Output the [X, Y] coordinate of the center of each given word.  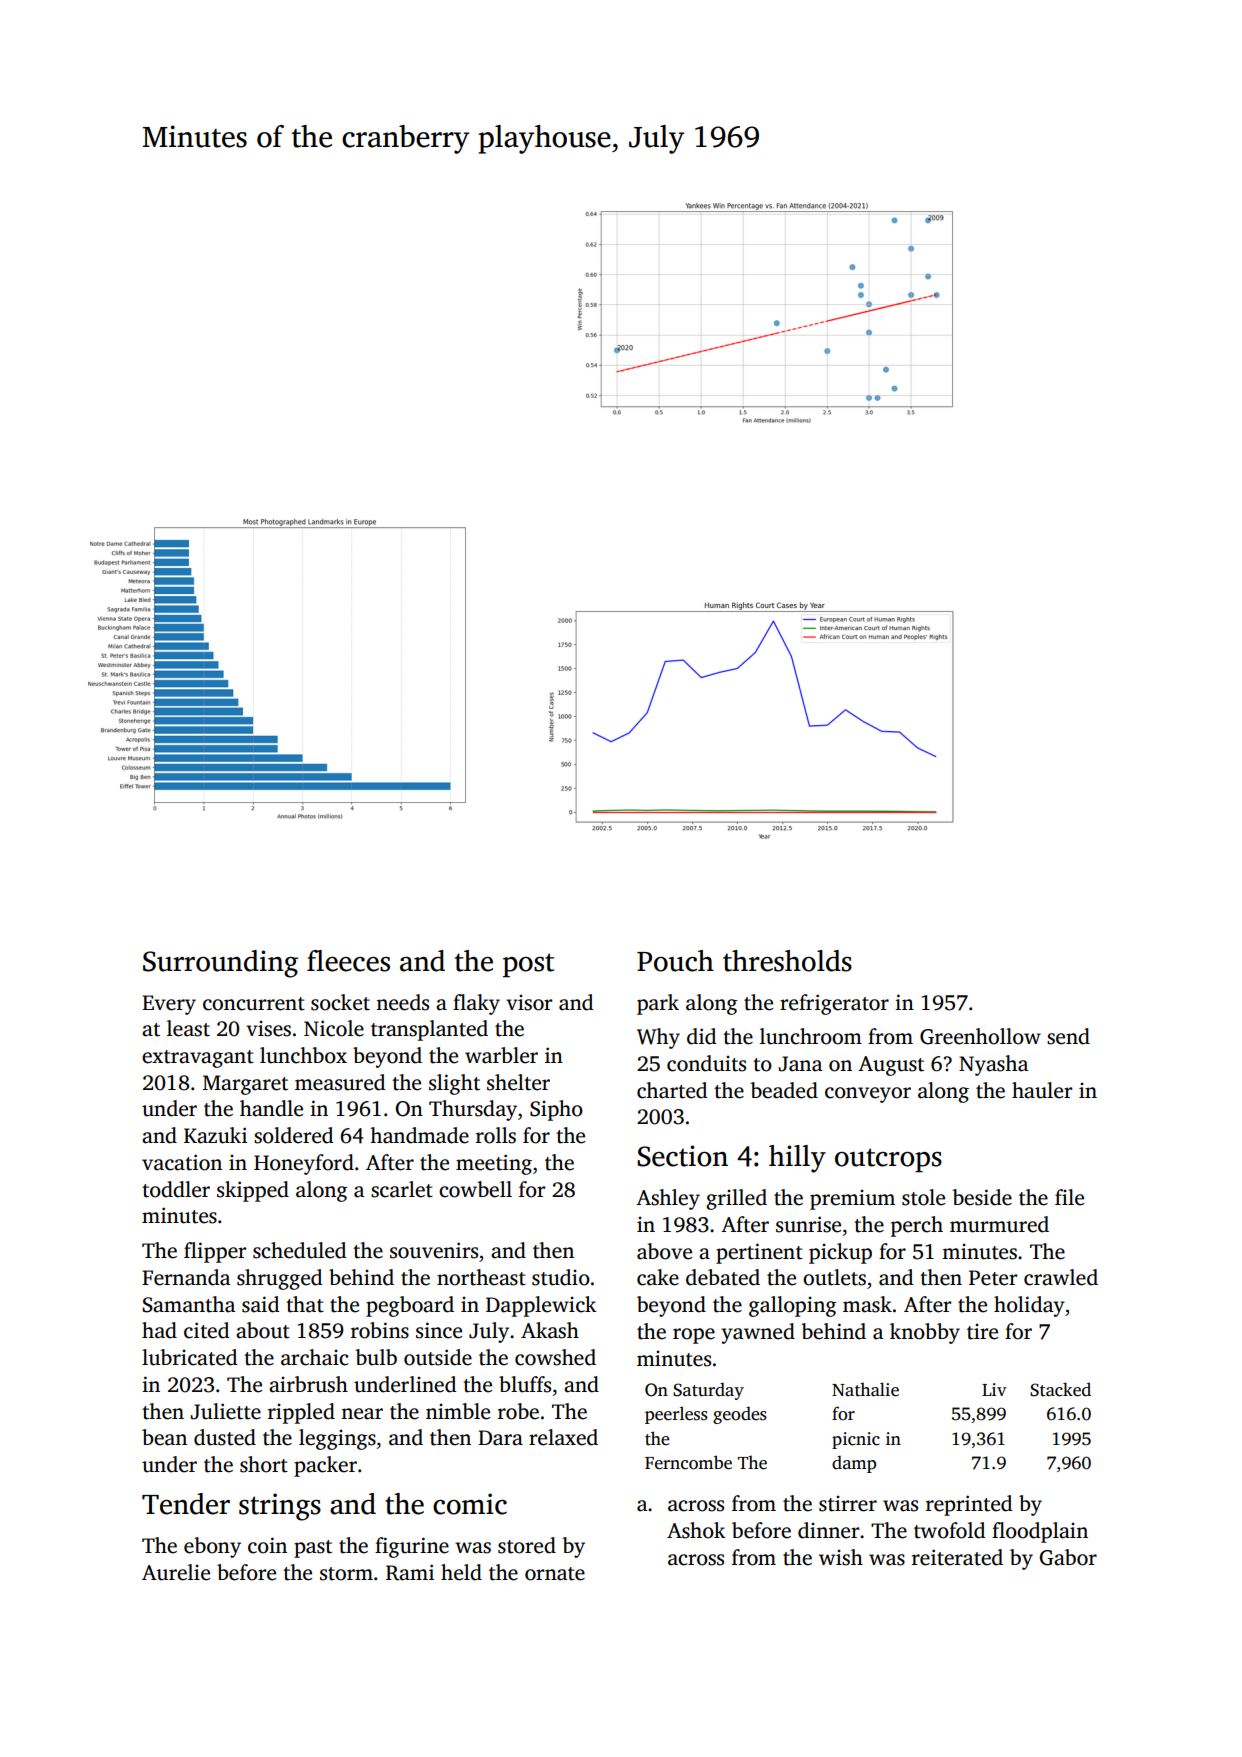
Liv [994, 1389]
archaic [315, 1357]
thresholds [787, 961]
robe [518, 1411]
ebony [212, 1547]
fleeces [348, 961]
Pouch [675, 961]
